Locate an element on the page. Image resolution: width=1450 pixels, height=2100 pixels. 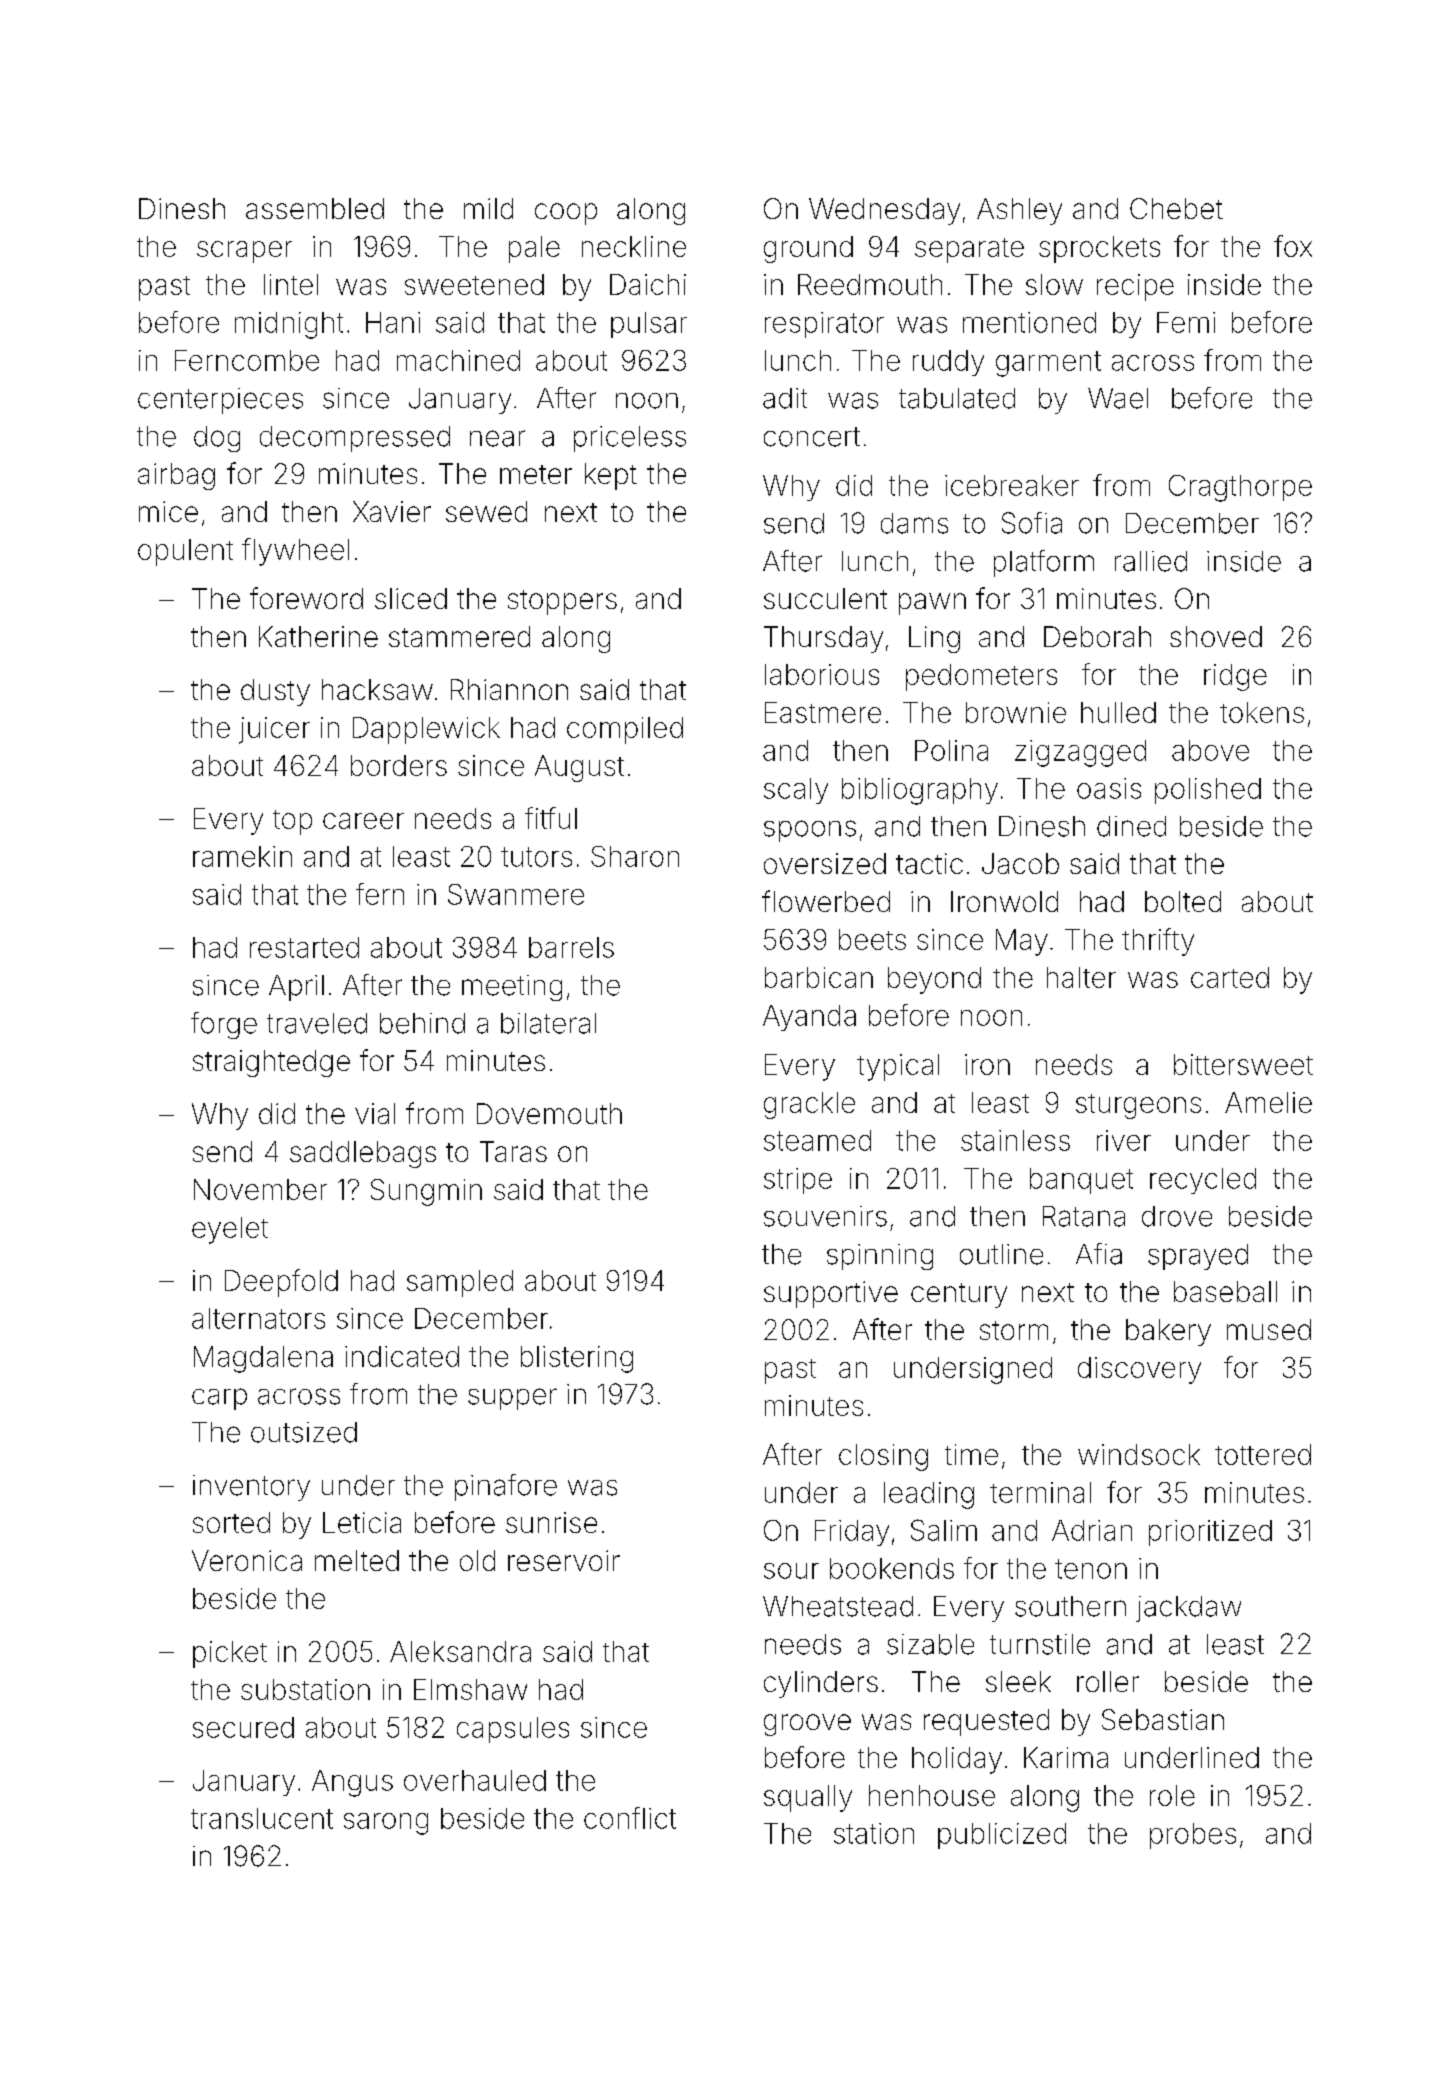
henhouse is located at coordinates (932, 1795).
